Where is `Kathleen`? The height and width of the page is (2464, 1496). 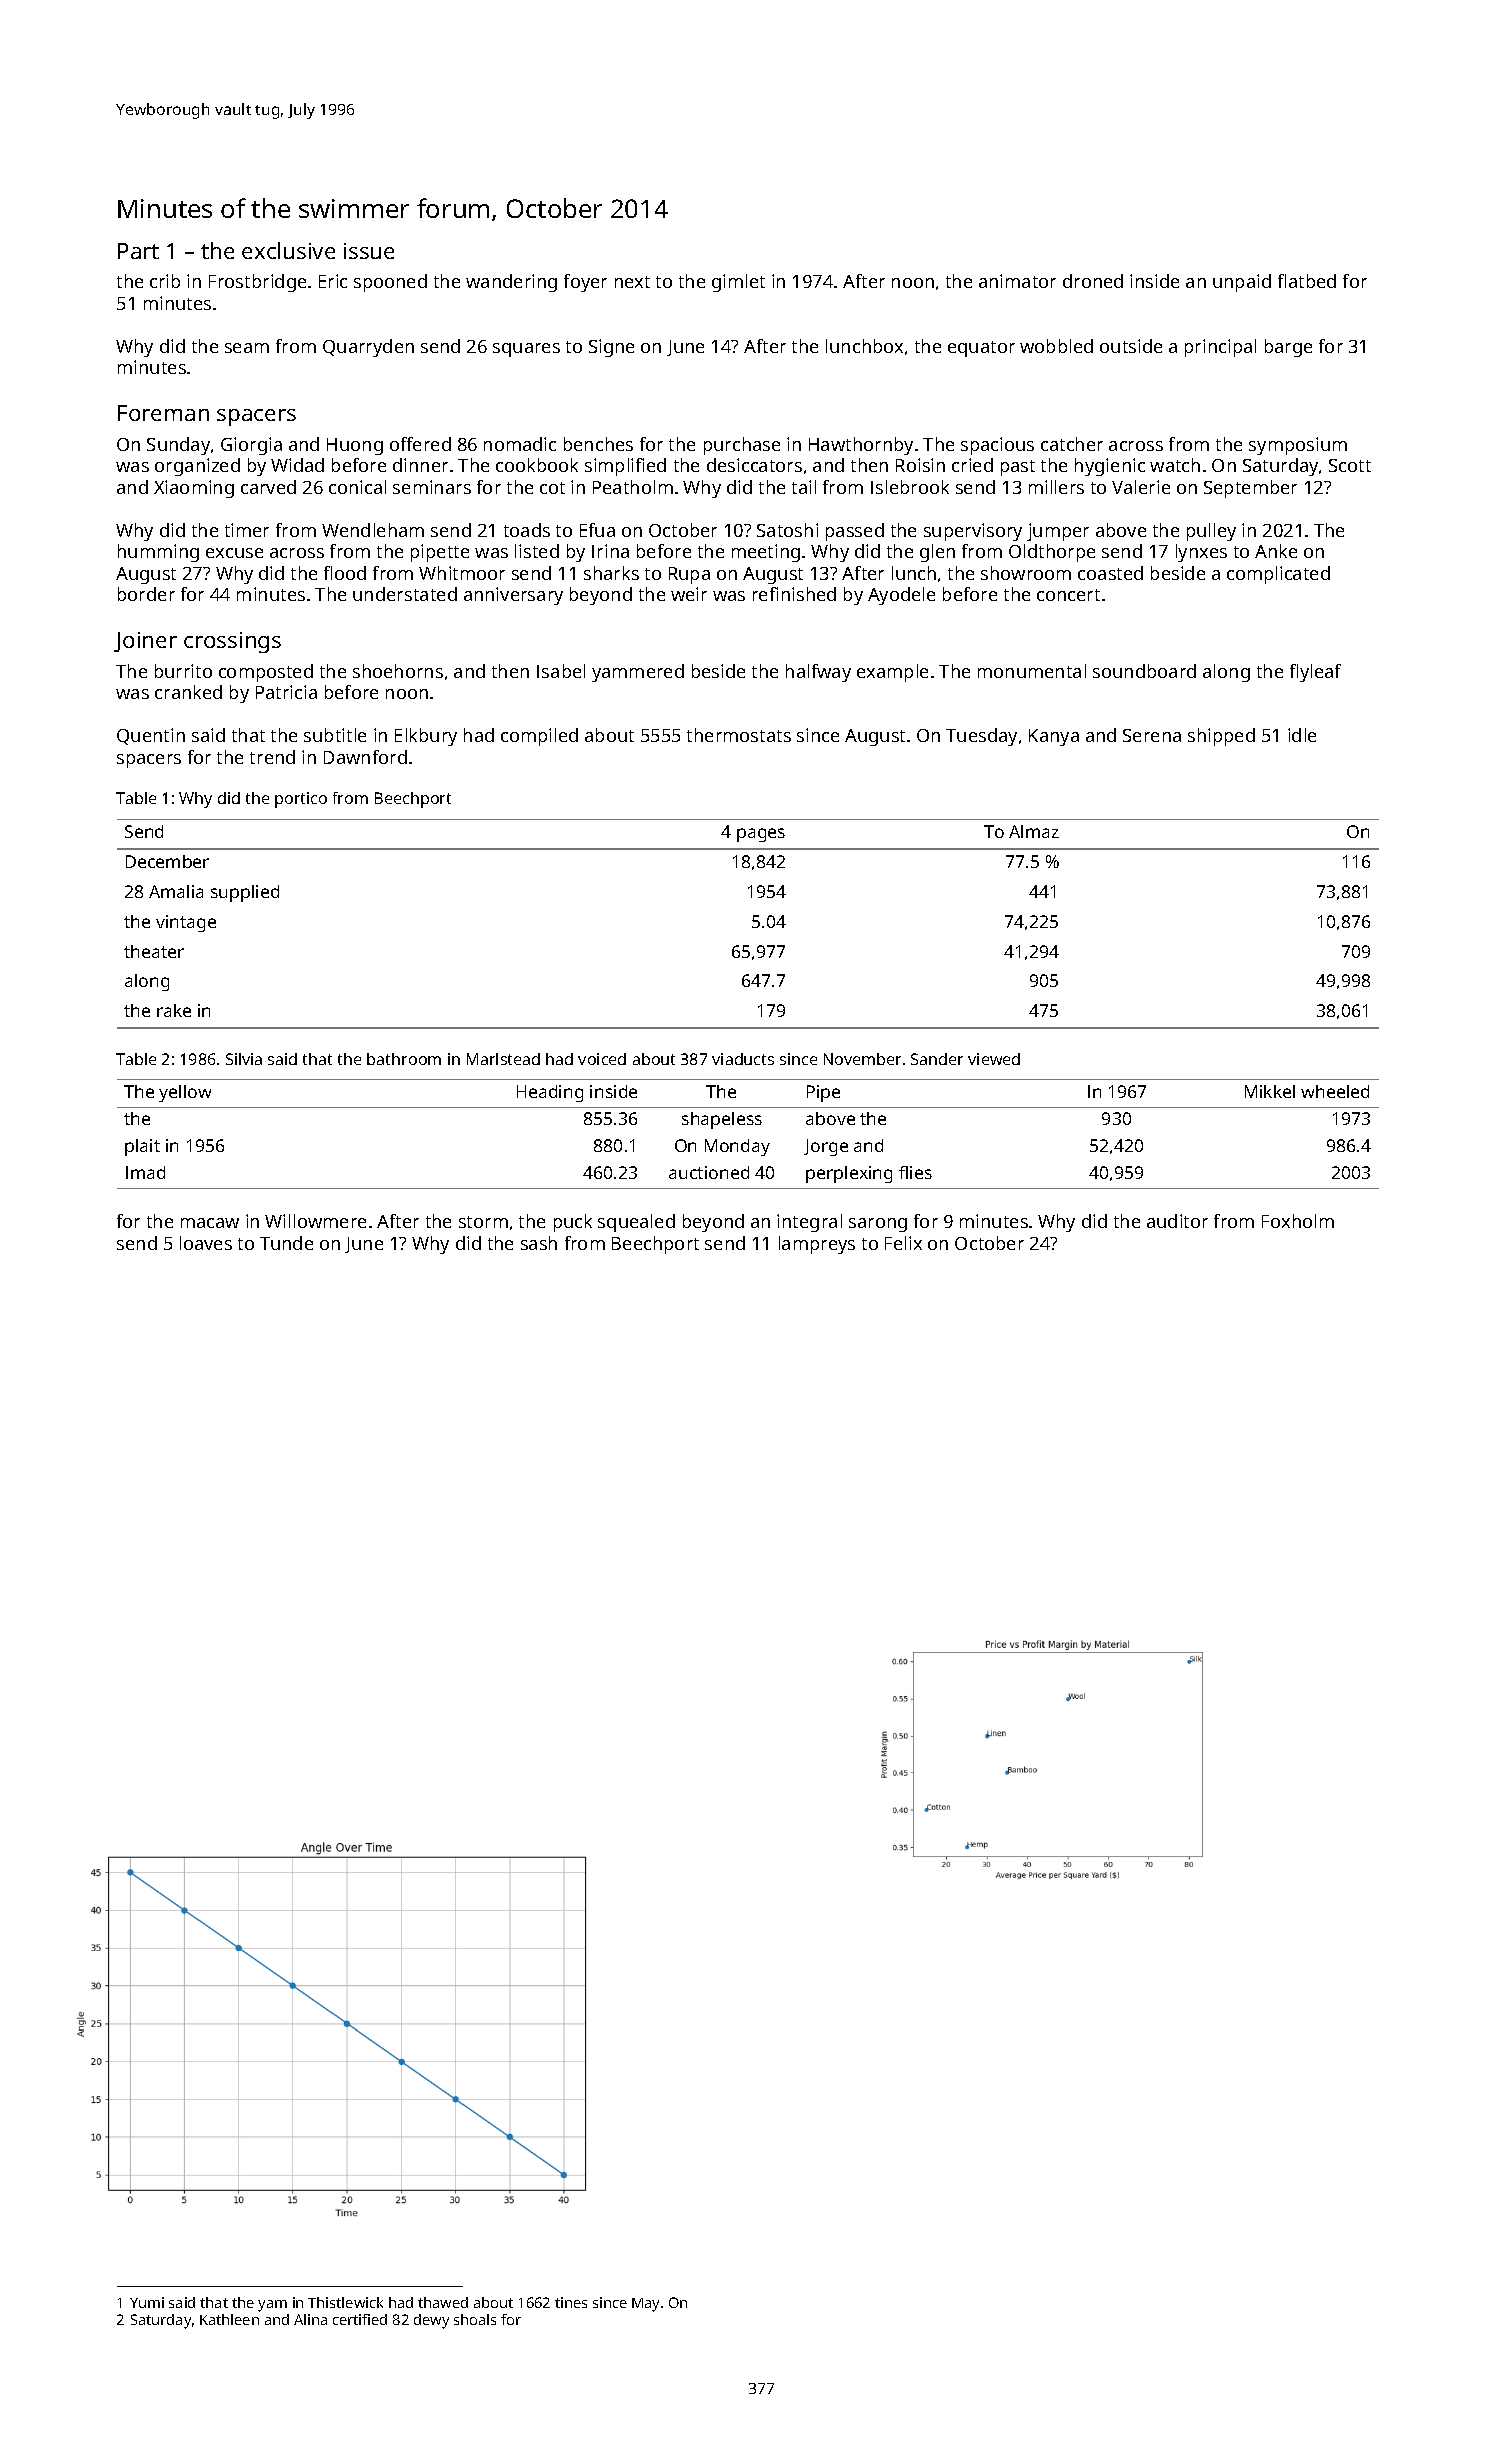
Kathleen is located at coordinates (229, 2319).
